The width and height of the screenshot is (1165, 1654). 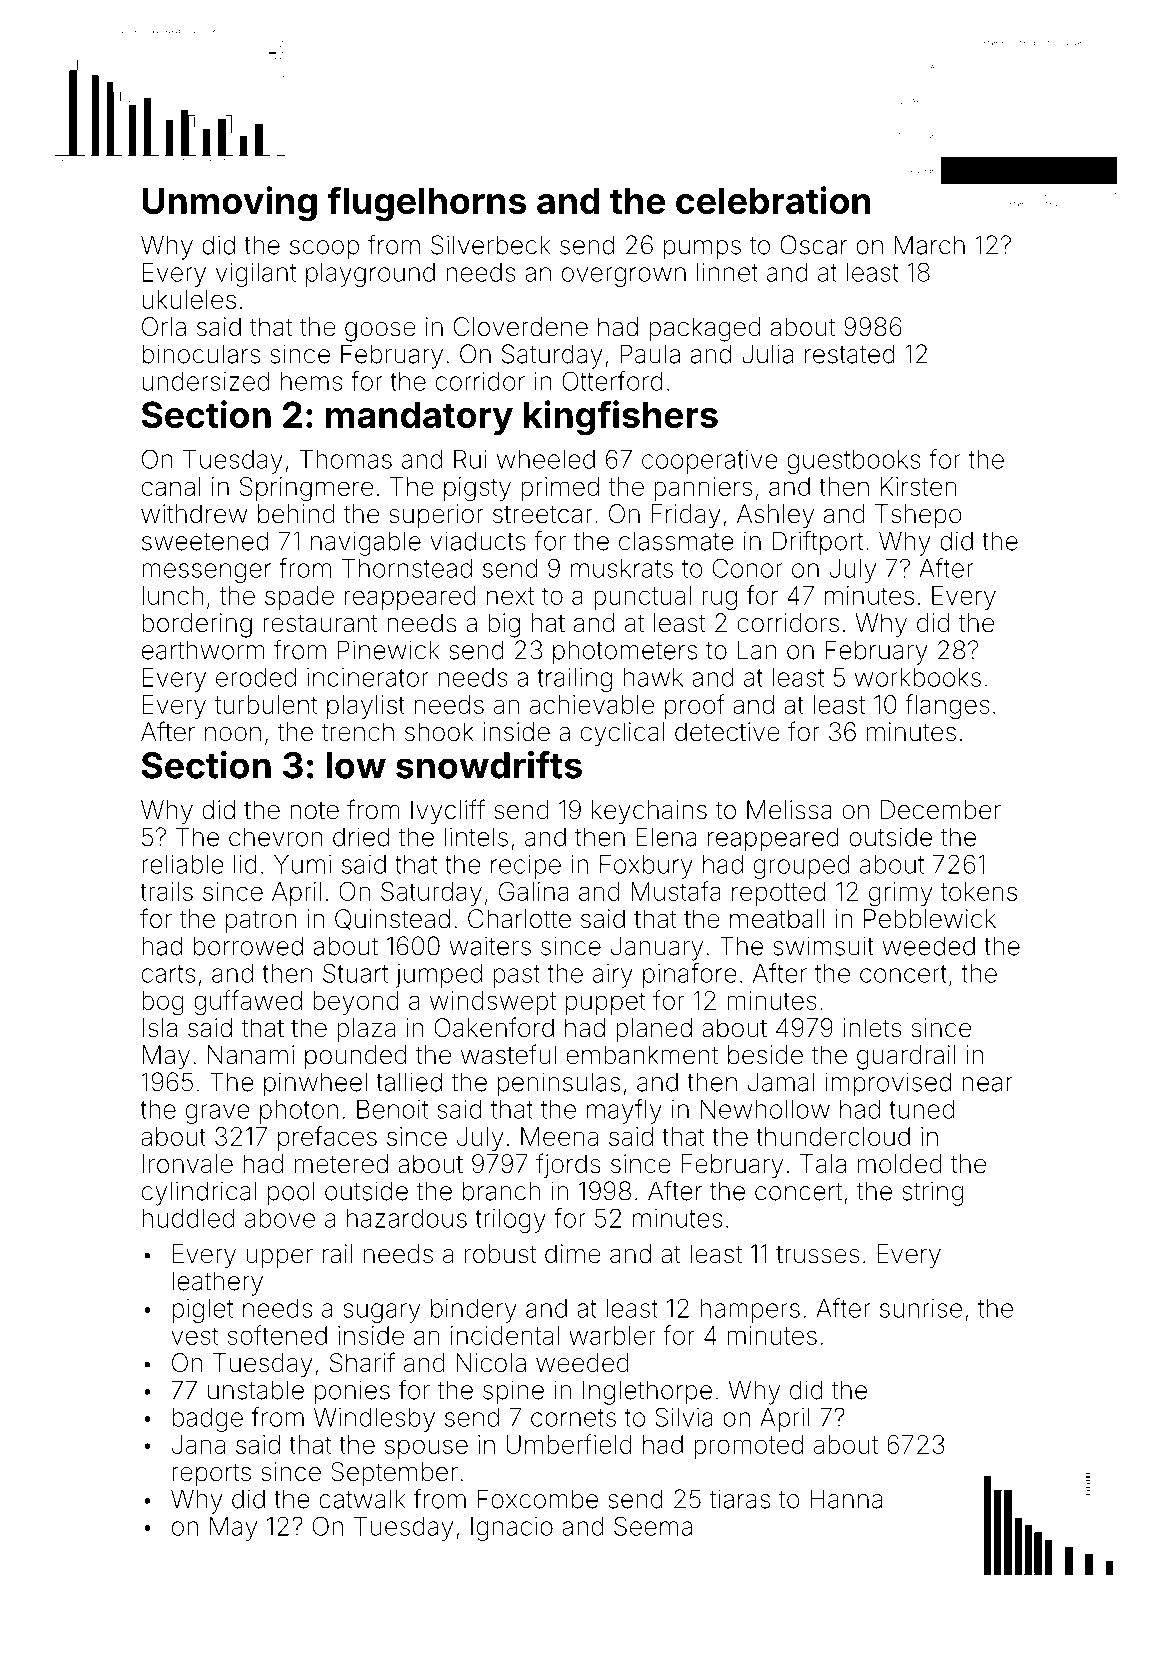 I want to click on snowdrifts, so click(x=489, y=765).
